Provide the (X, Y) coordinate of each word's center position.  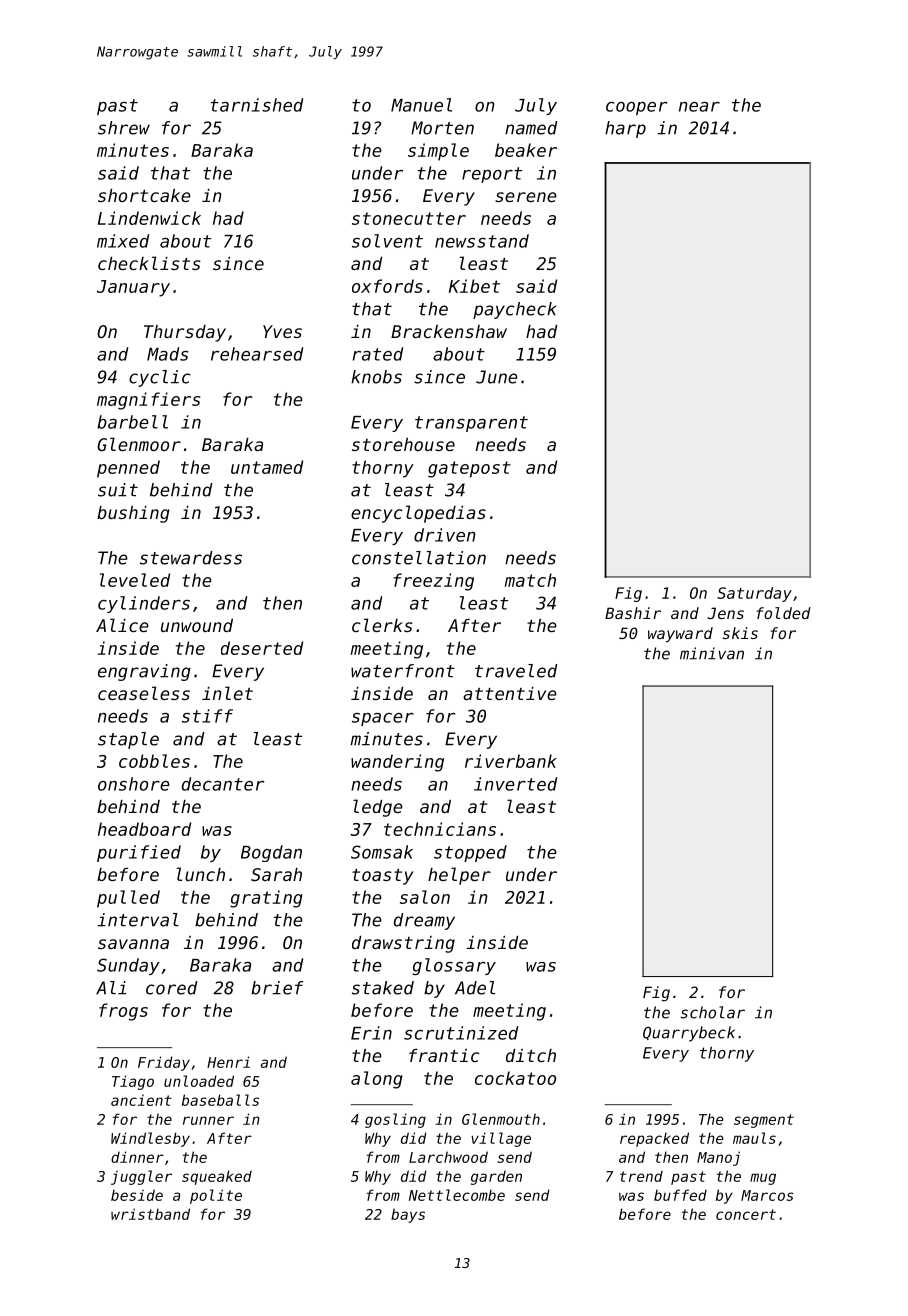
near (699, 107)
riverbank (511, 761)
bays (408, 1215)
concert (746, 1214)
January (133, 288)
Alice (122, 625)
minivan (712, 653)
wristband (150, 1214)
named (531, 128)
